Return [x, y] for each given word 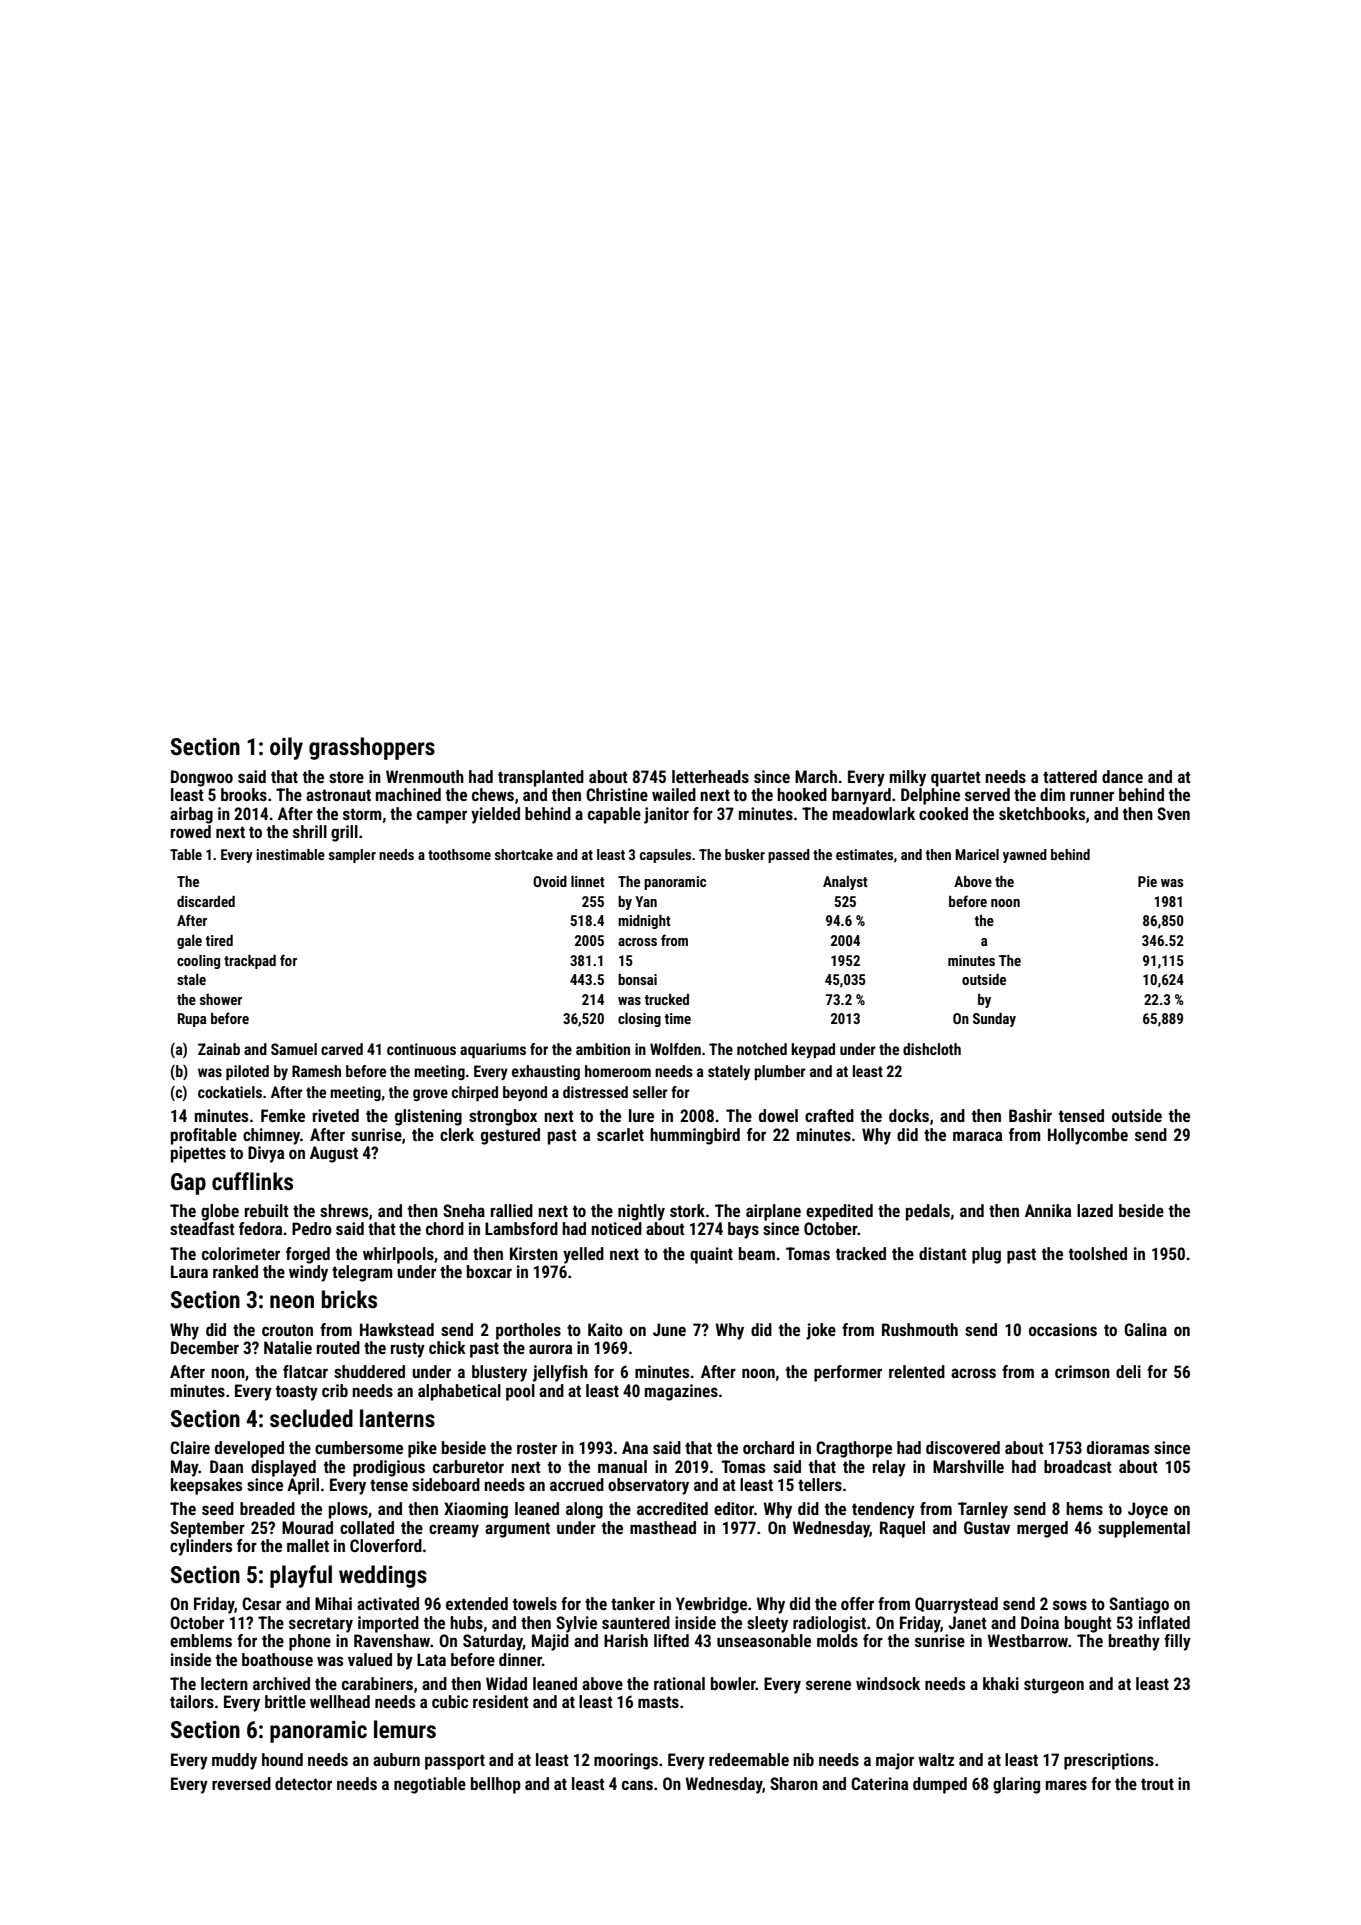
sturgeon [1054, 1686]
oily [286, 748]
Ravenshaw [392, 1640]
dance [1122, 776]
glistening [428, 1117]
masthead [663, 1527]
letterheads [710, 776]
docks [909, 1115]
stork [687, 1210]
